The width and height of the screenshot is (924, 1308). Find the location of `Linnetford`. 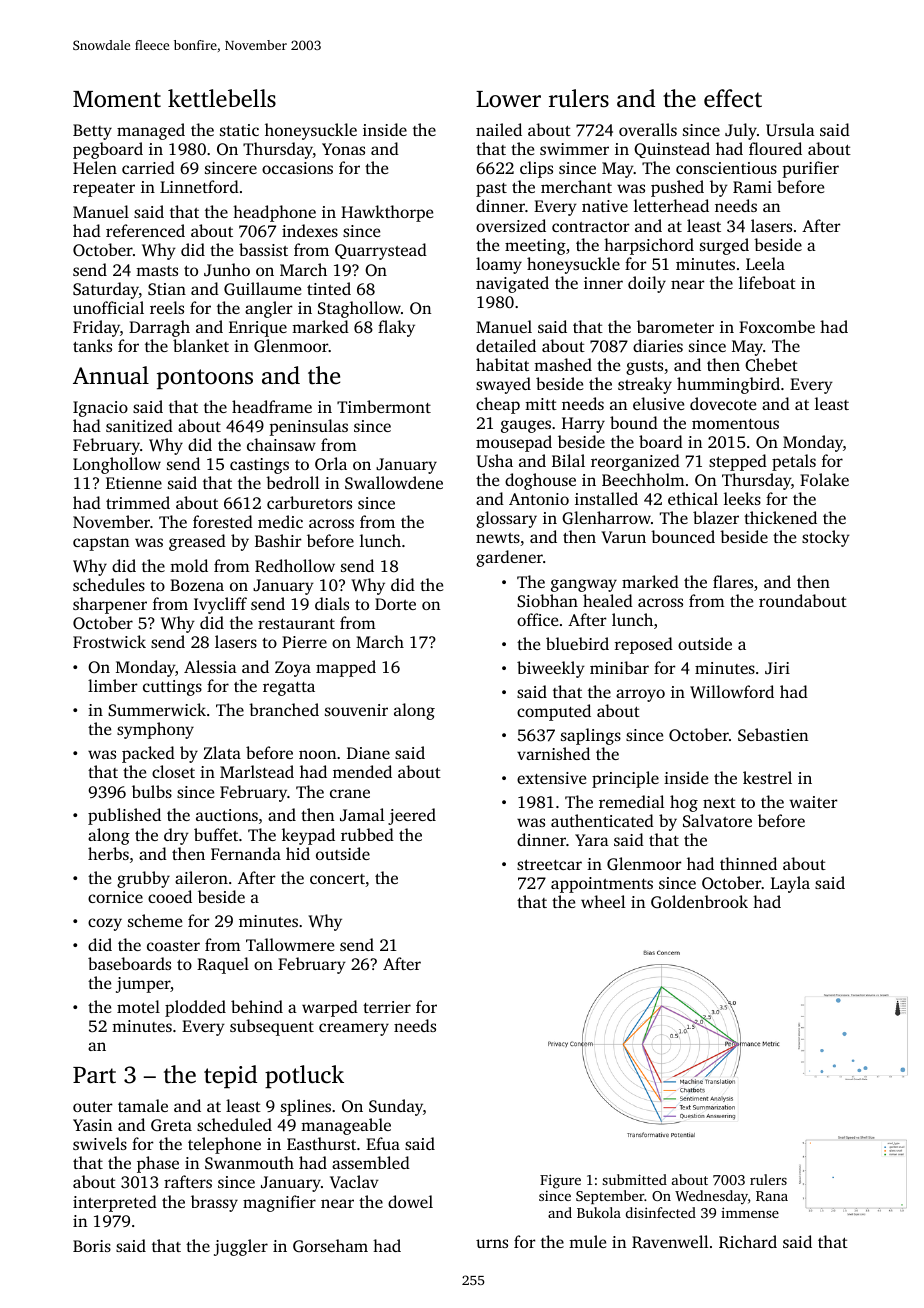

Linnetford is located at coordinates (199, 186).
